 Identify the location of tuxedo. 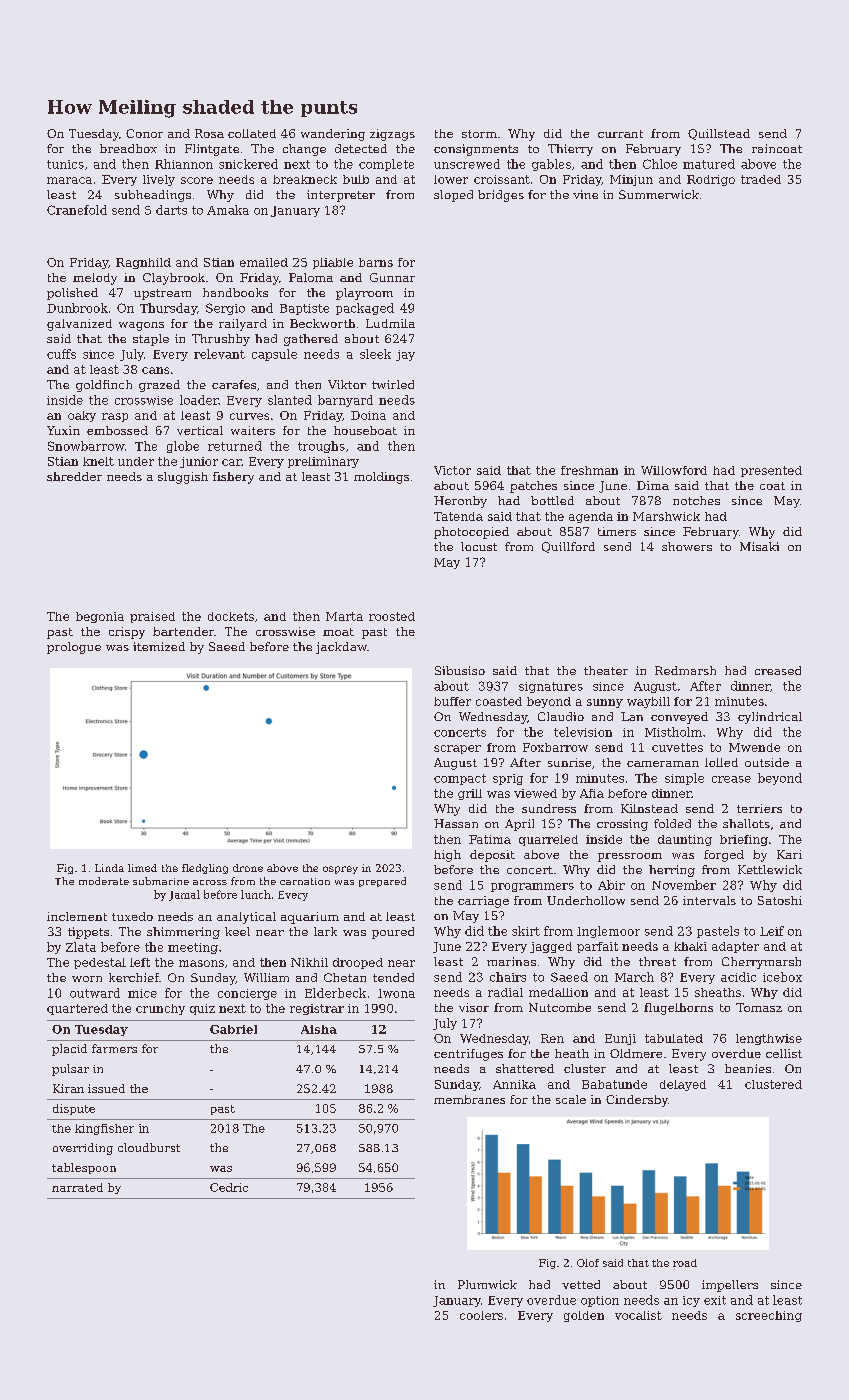
(132, 916).
